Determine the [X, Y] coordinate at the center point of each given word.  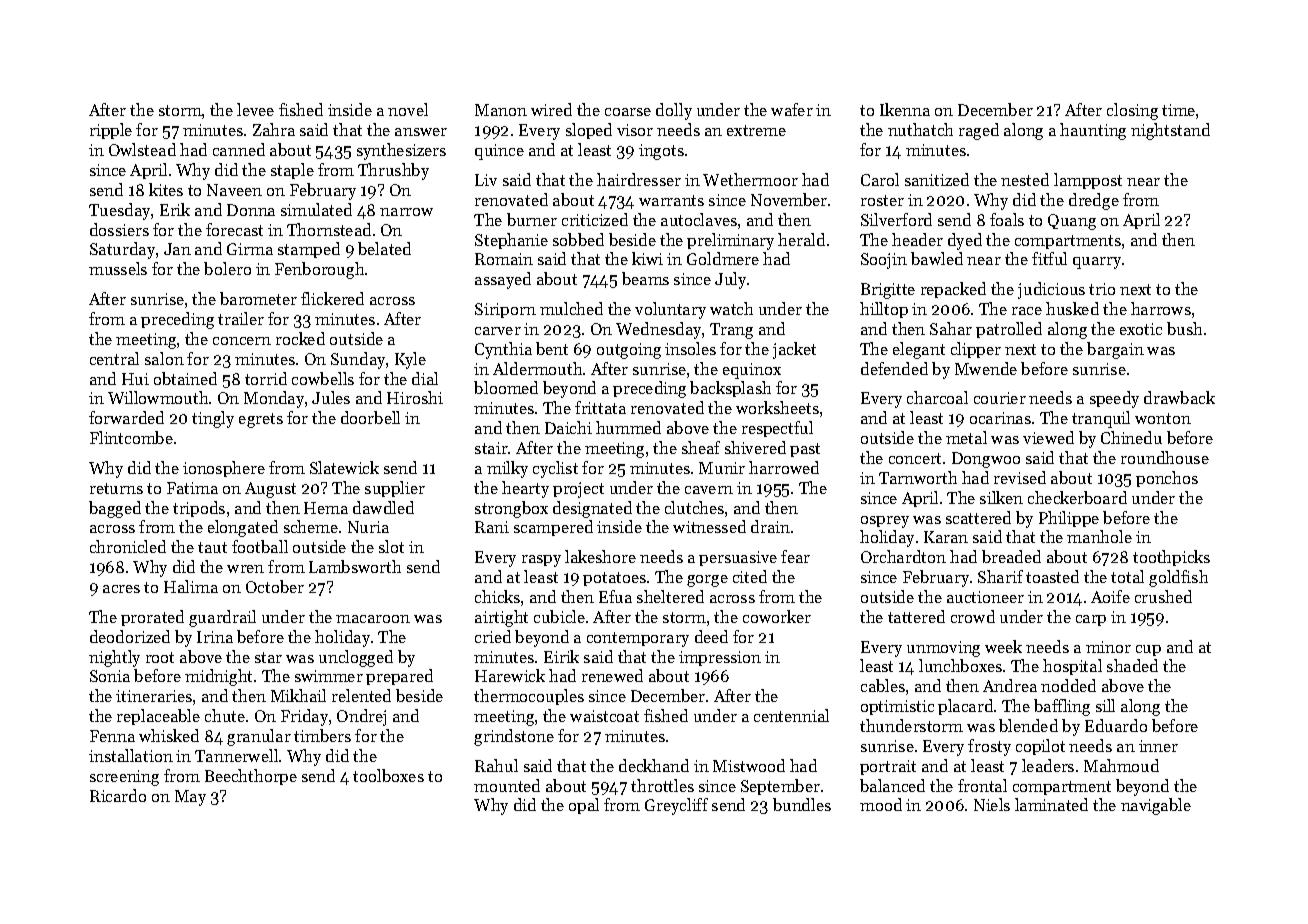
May [190, 798]
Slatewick [344, 467]
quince [499, 152]
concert [915, 458]
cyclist [555, 469]
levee [255, 109]
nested [1025, 179]
